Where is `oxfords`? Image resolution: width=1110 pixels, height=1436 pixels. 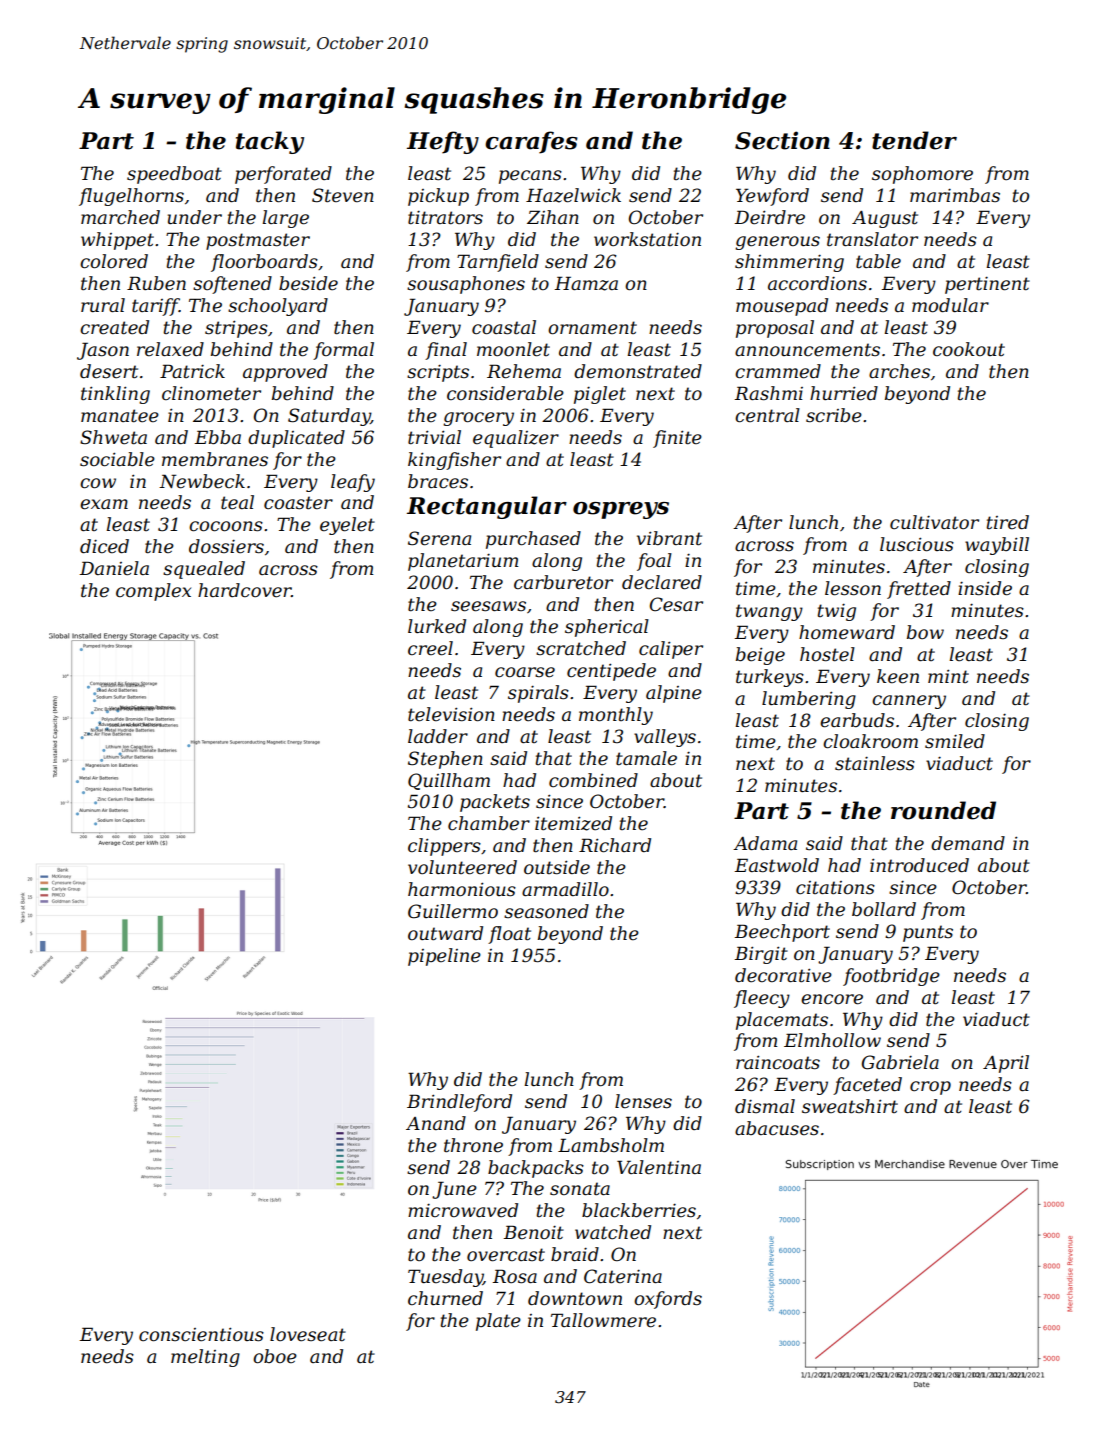 oxfords is located at coordinates (668, 1300).
